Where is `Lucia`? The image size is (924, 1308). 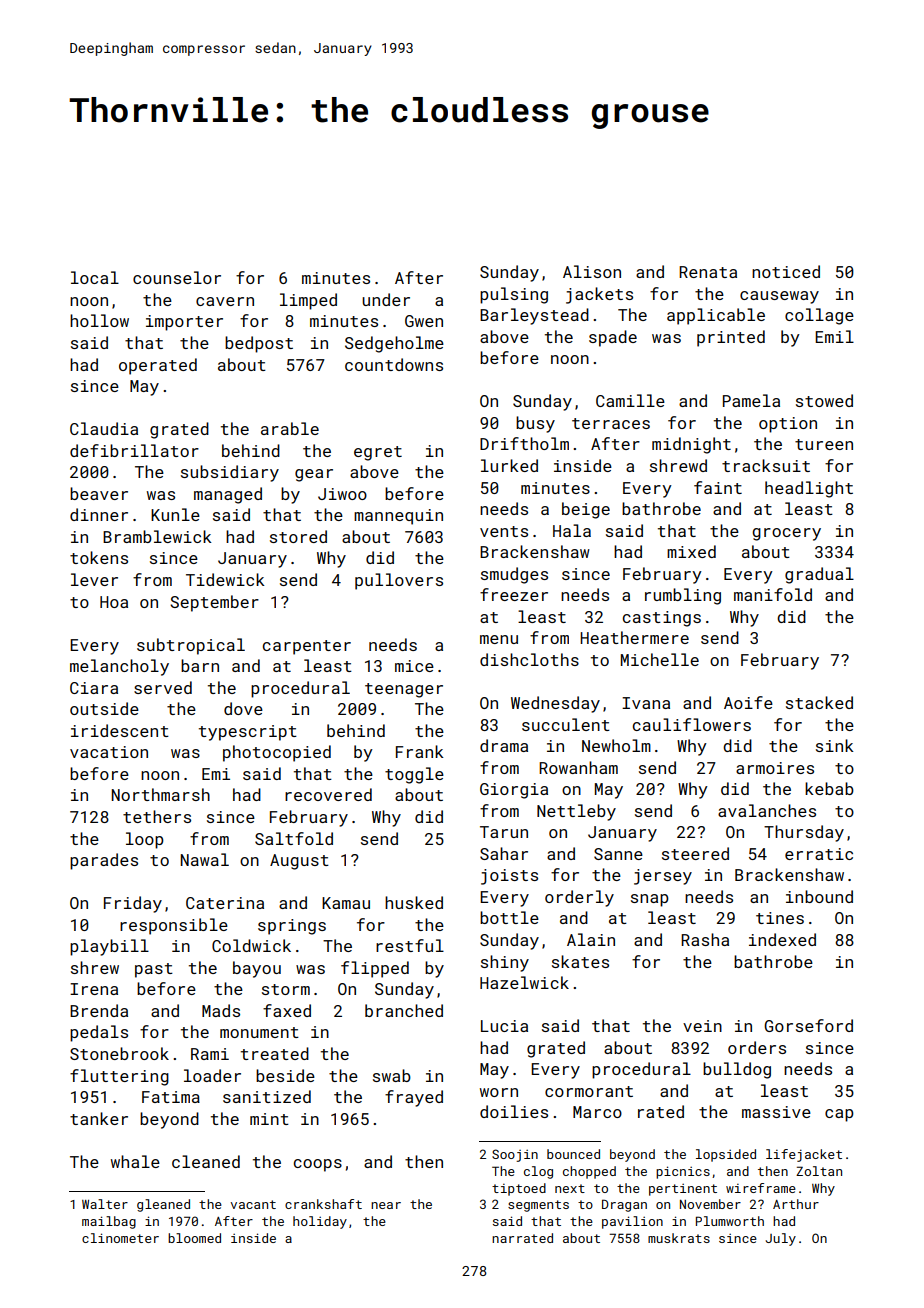 Lucia is located at coordinates (504, 1026).
